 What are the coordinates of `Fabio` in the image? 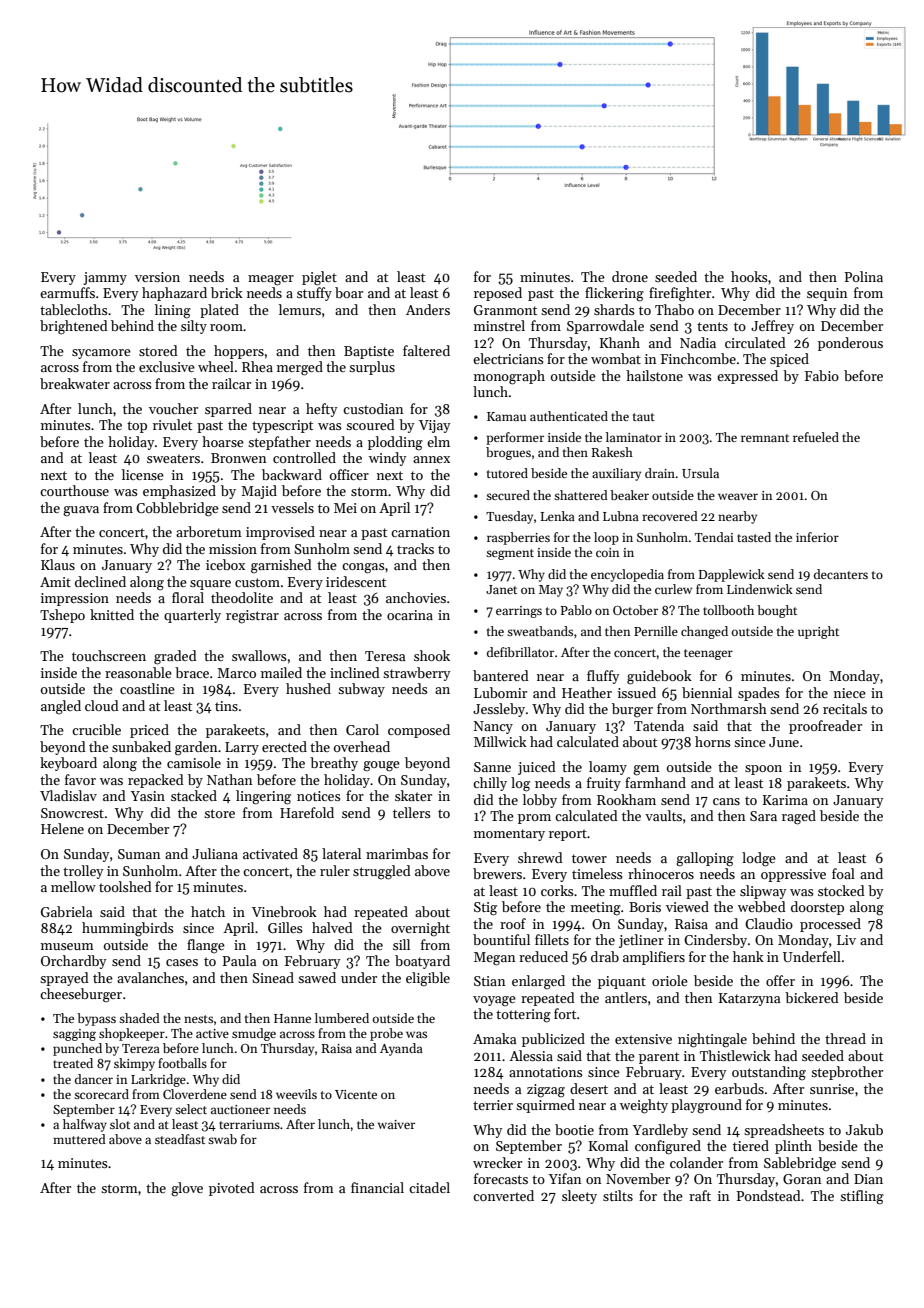 It's located at (822, 375).
